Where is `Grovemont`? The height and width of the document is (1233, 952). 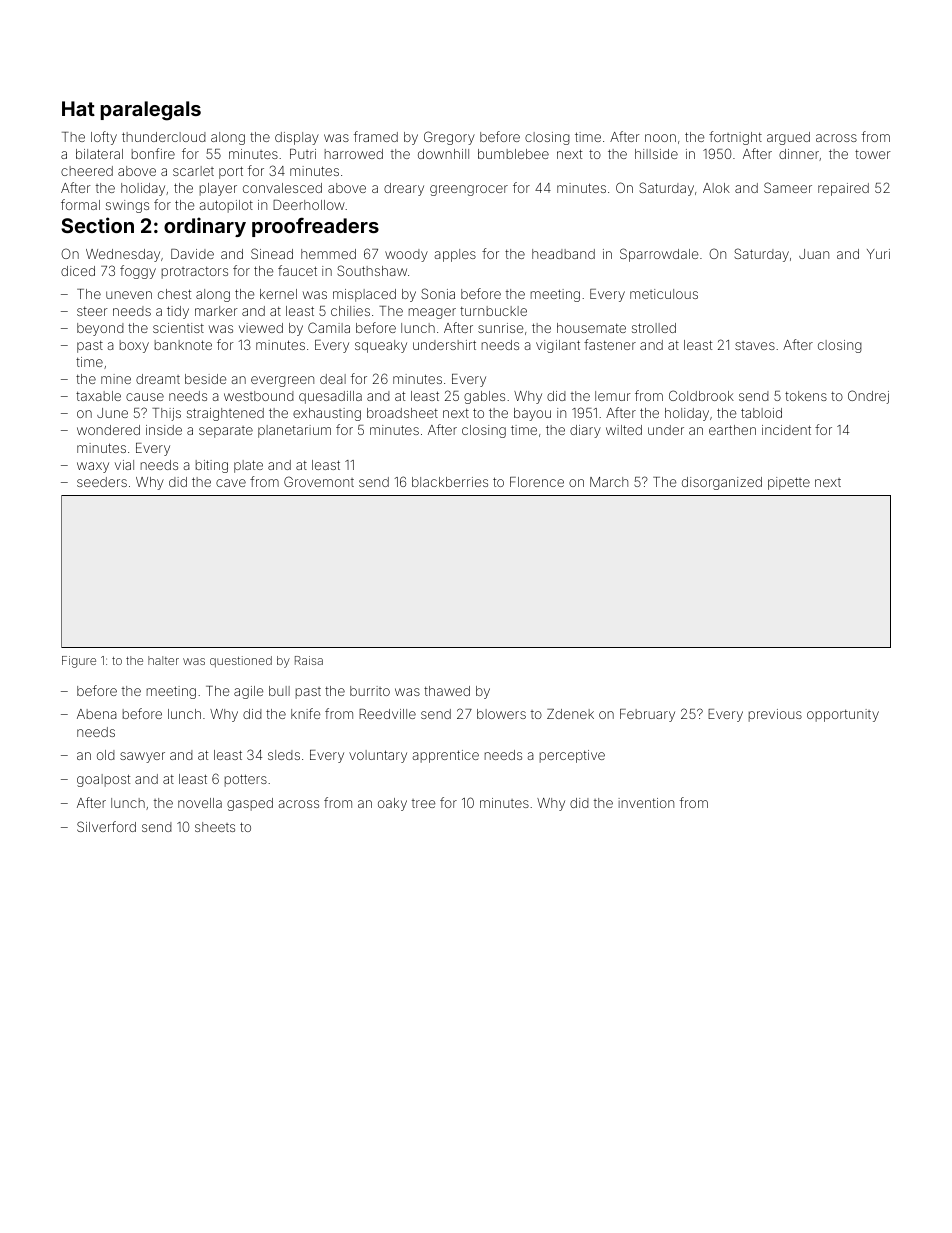 Grovemont is located at coordinates (319, 481).
